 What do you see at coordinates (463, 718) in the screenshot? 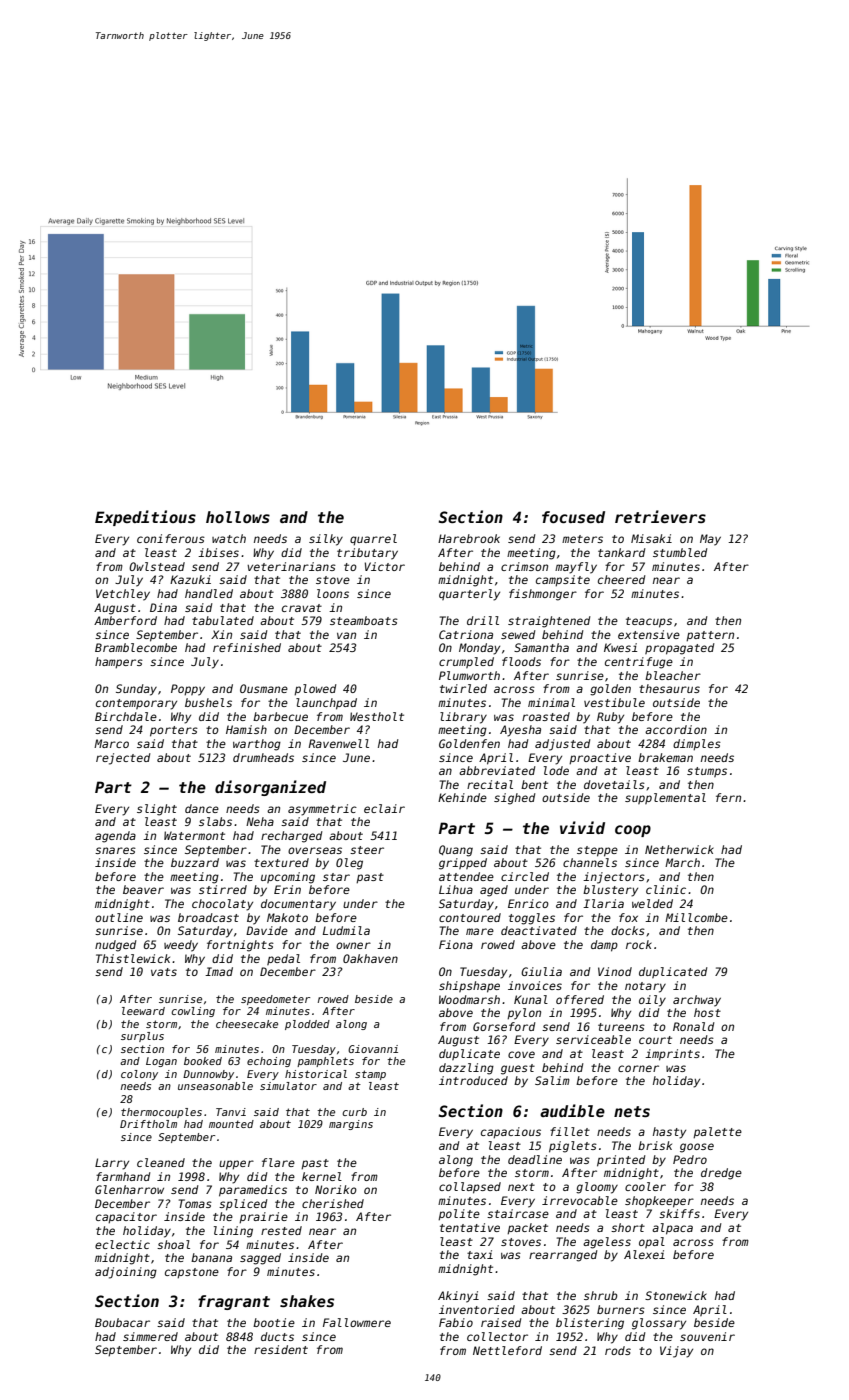
I see `library` at bounding box center [463, 718].
